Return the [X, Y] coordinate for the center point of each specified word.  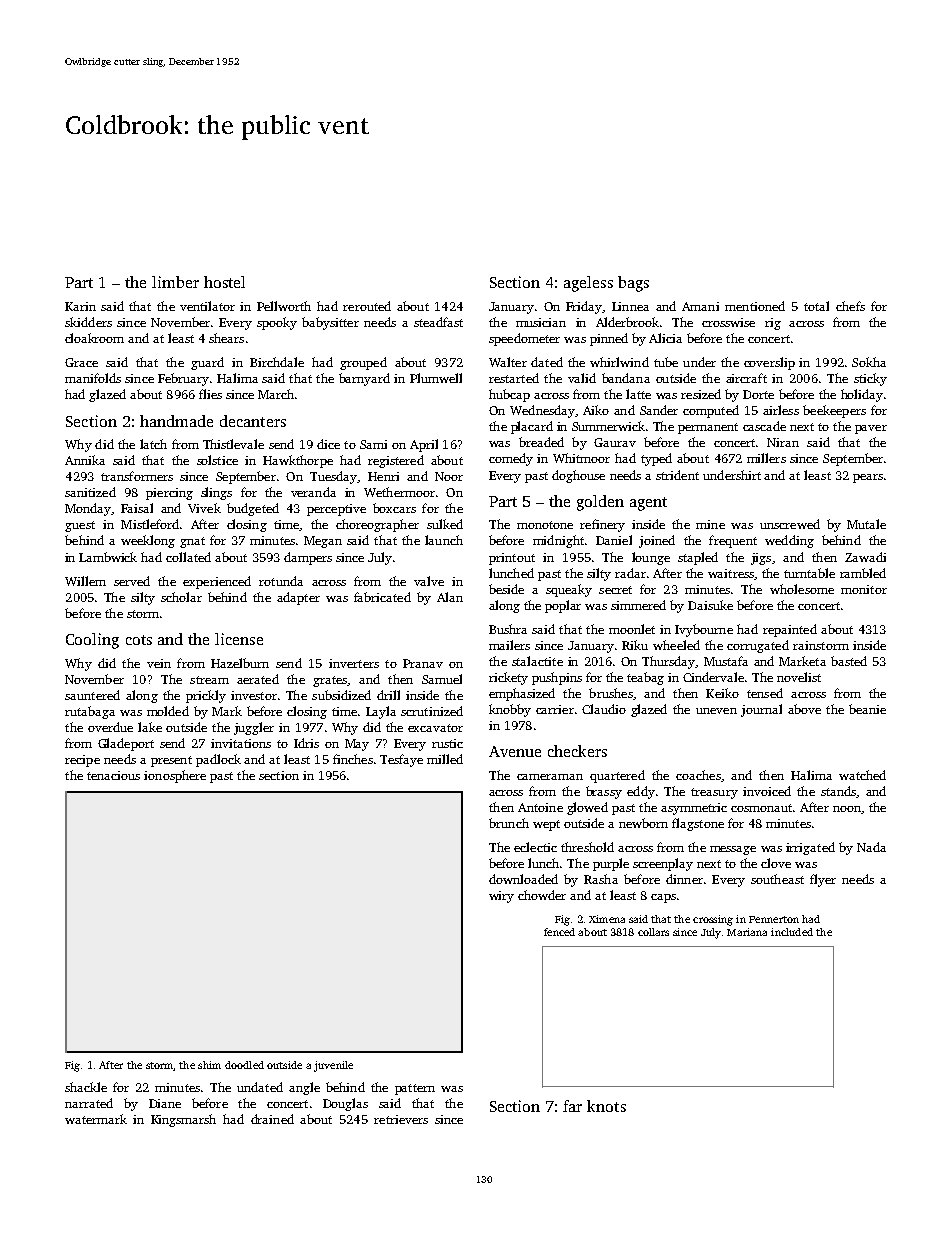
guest [80, 526]
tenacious [113, 775]
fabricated [382, 597]
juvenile [333, 1066]
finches [353, 759]
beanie [867, 709]
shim [209, 1065]
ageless [588, 284]
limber [175, 282]
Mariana [747, 932]
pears [868, 478]
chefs [850, 306]
